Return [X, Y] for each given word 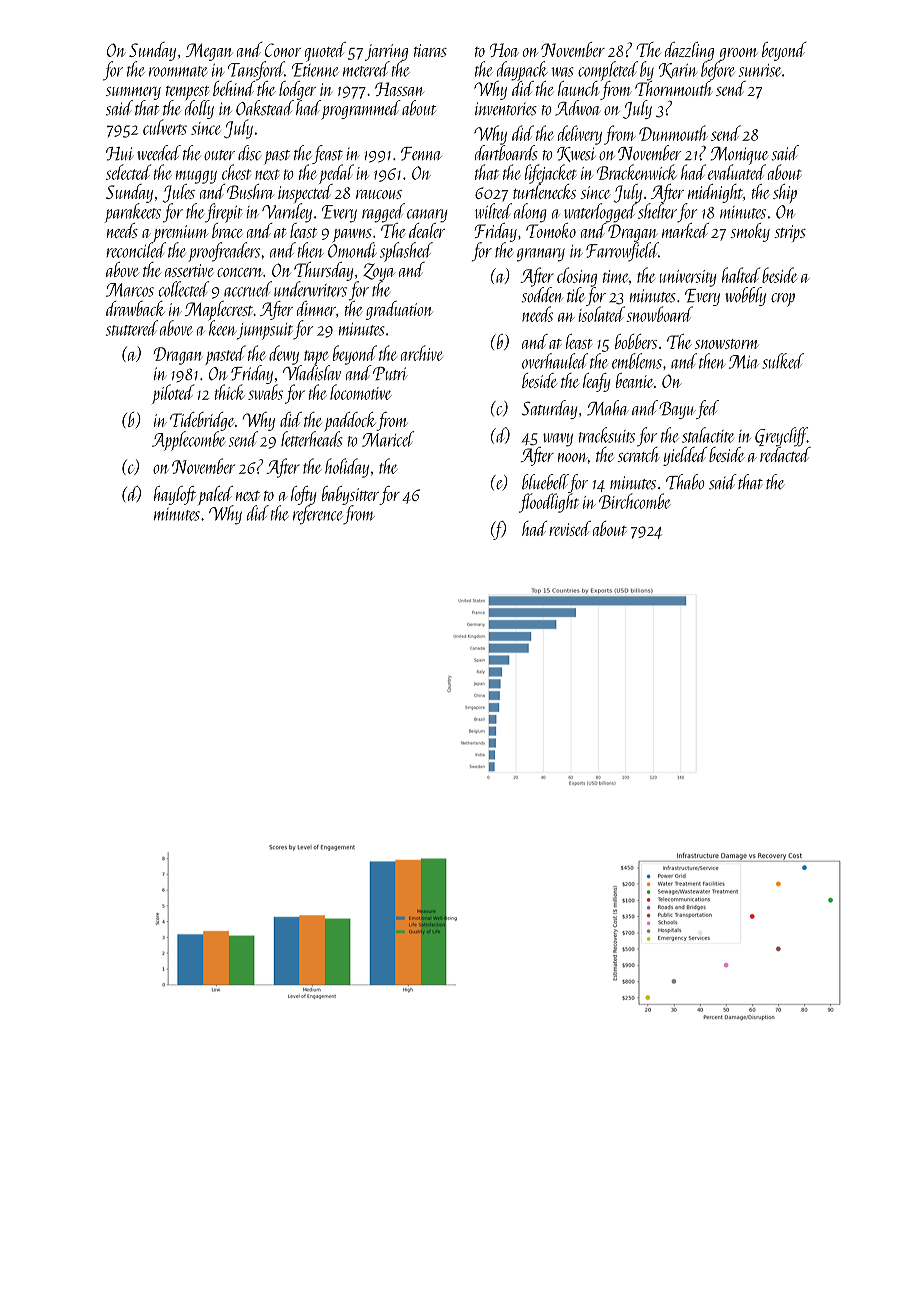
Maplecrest [219, 311]
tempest [187, 93]
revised [570, 528]
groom [738, 54]
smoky [750, 232]
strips [790, 233]
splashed [406, 252]
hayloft [175, 495]
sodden [542, 295]
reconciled [136, 250]
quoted [325, 52]
